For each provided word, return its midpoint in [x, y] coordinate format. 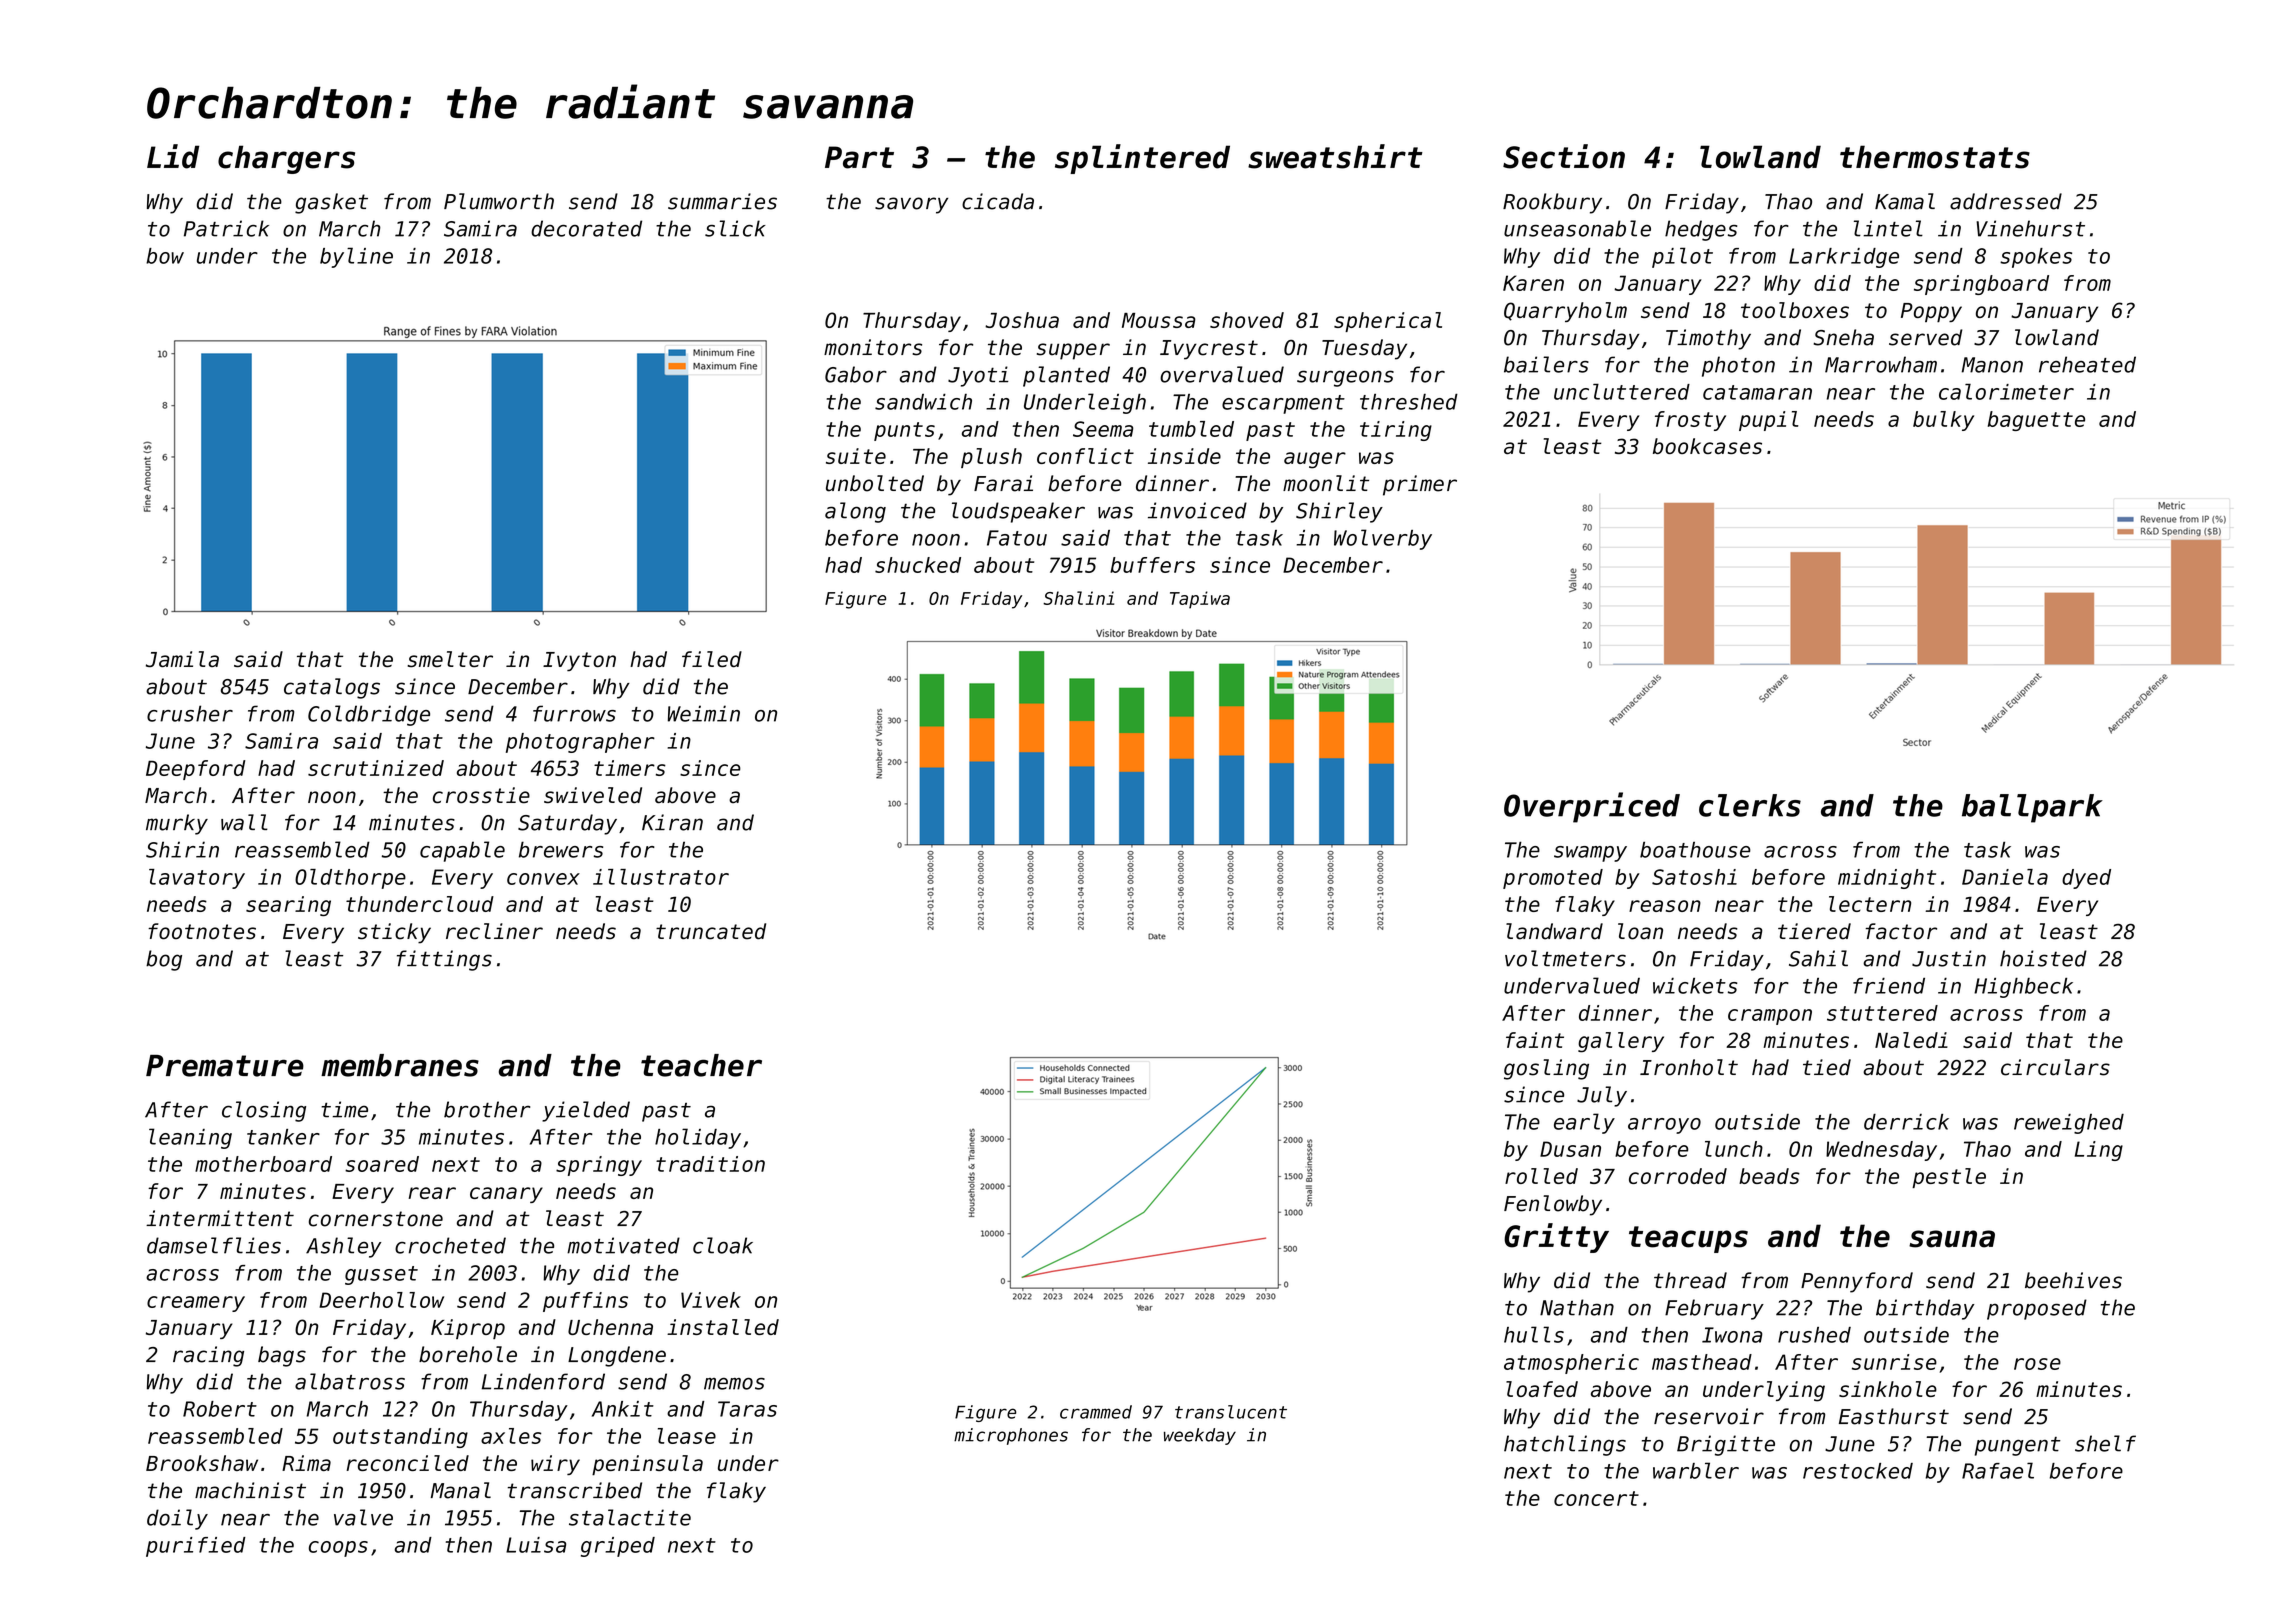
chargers [286, 159]
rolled [1541, 1176]
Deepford [195, 770]
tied [1827, 1067]
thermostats [1935, 157]
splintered [1142, 159]
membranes [400, 1065]
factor [1901, 931]
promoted [1553, 879]
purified [196, 1547]
